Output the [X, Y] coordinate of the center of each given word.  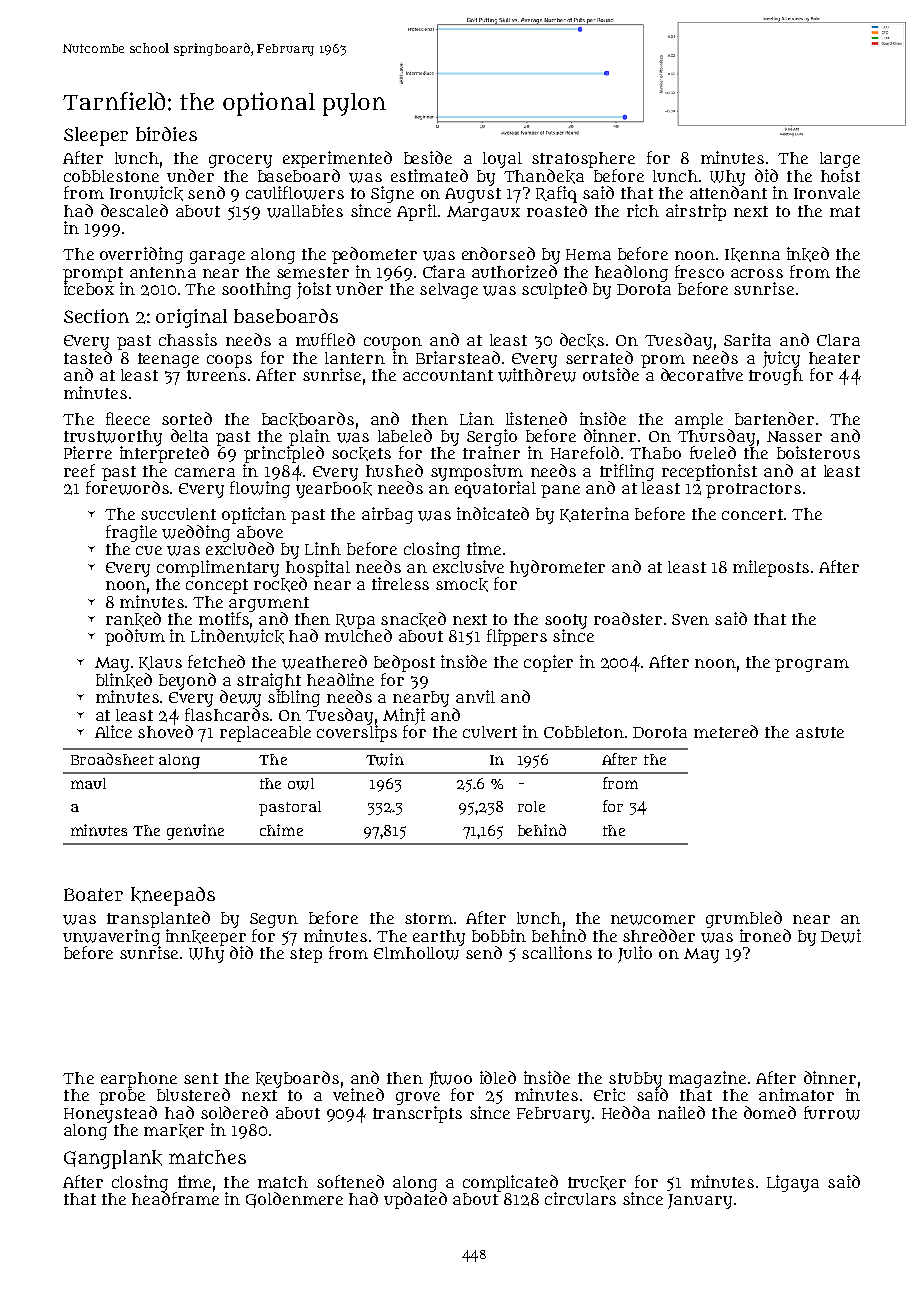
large [840, 160]
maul [88, 783]
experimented [337, 159]
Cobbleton [584, 732]
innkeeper [206, 937]
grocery [240, 161]
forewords [127, 488]
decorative [702, 374]
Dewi [841, 936]
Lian [477, 418]
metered [726, 731]
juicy [781, 359]
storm [429, 918]
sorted [187, 418]
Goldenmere [294, 1200]
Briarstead [458, 357]
